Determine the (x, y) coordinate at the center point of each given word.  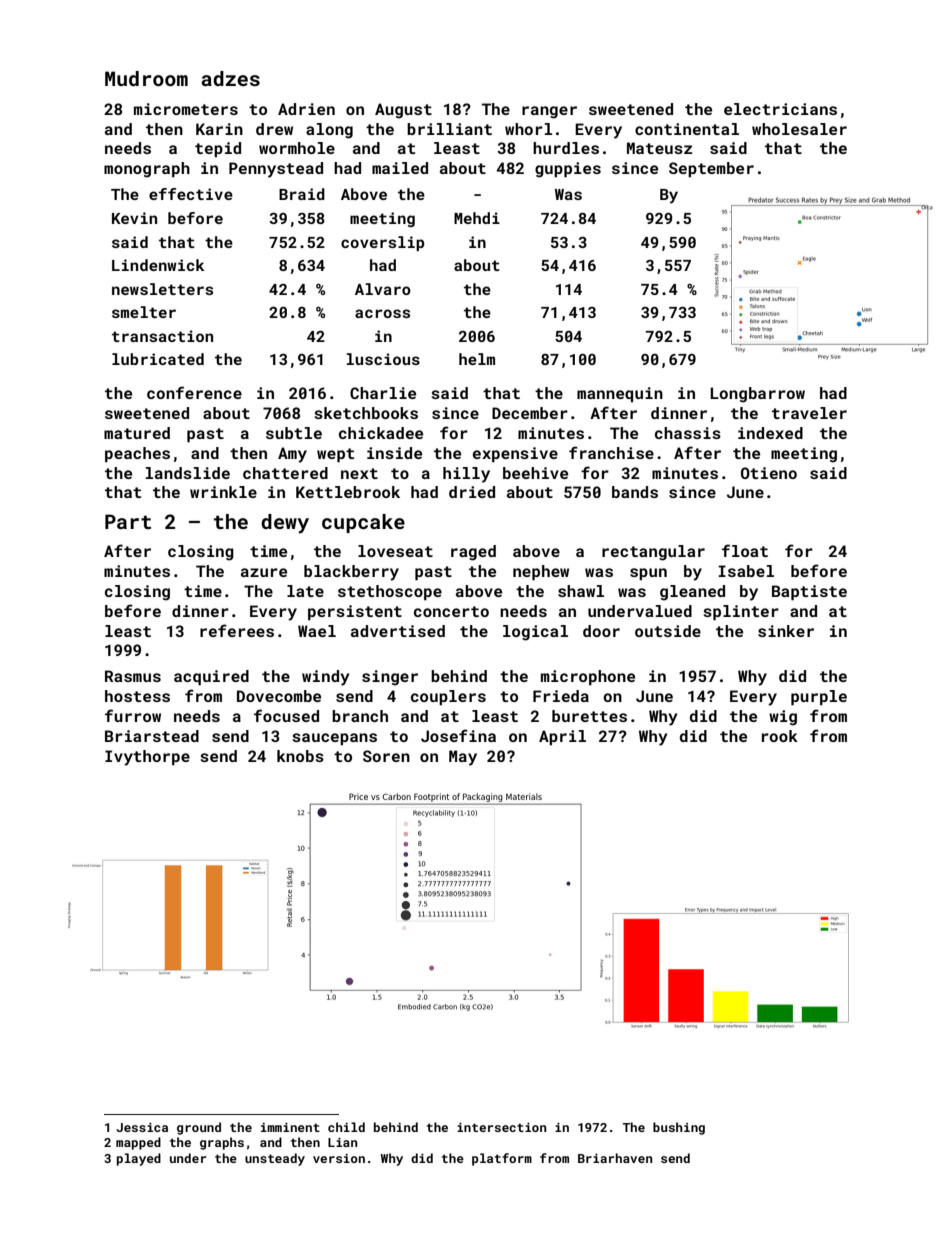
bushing (679, 1128)
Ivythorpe (147, 758)
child (346, 1127)
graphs (222, 1143)
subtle (294, 433)
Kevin (134, 218)
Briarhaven (615, 1158)
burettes (589, 716)
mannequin (620, 394)
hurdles (566, 148)
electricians (780, 109)
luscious (383, 359)
